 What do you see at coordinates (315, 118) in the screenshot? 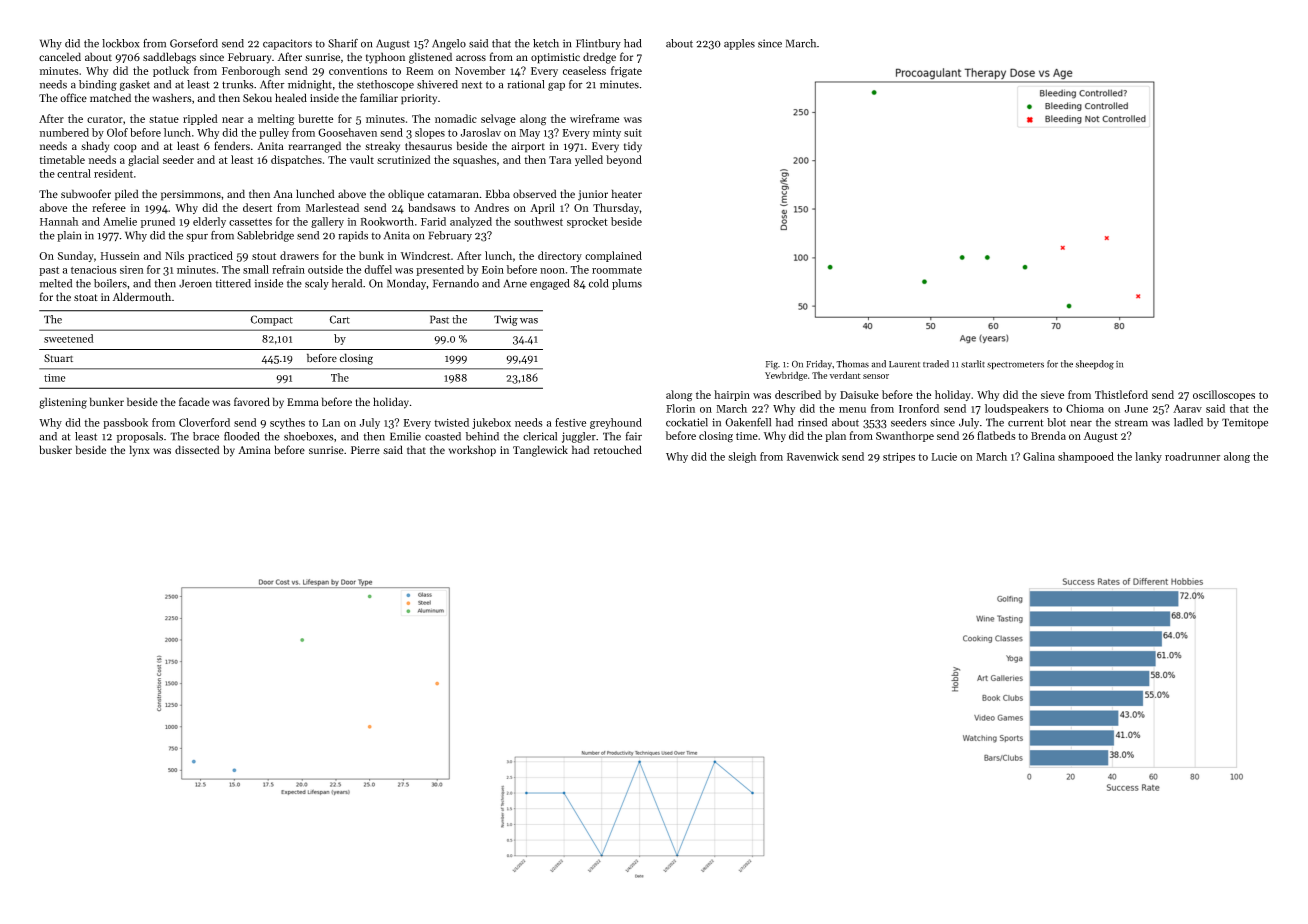
I see `burette` at bounding box center [315, 118].
